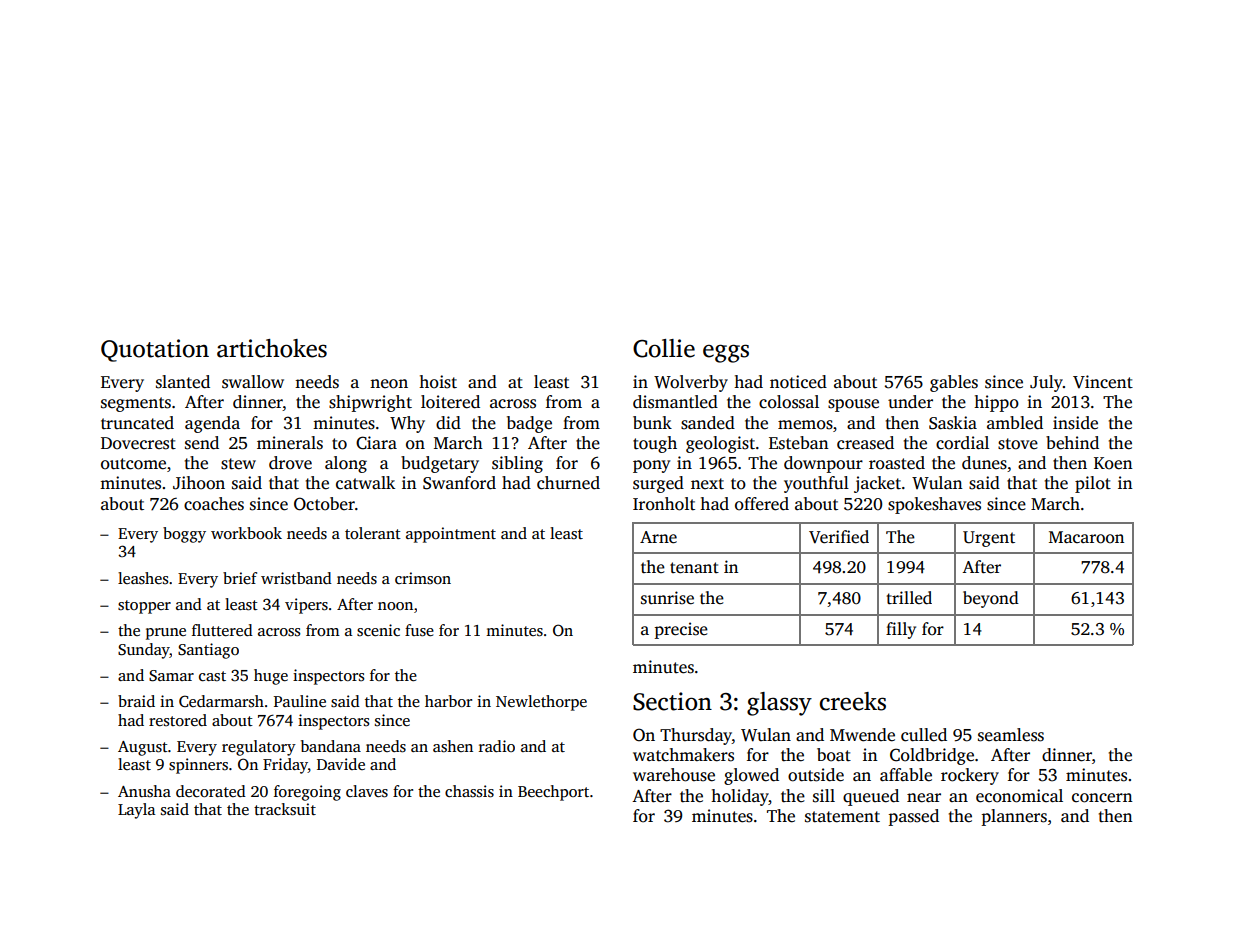 Image resolution: width=1233 pixels, height=952 pixels. What do you see at coordinates (324, 504) in the page?
I see `October` at bounding box center [324, 504].
